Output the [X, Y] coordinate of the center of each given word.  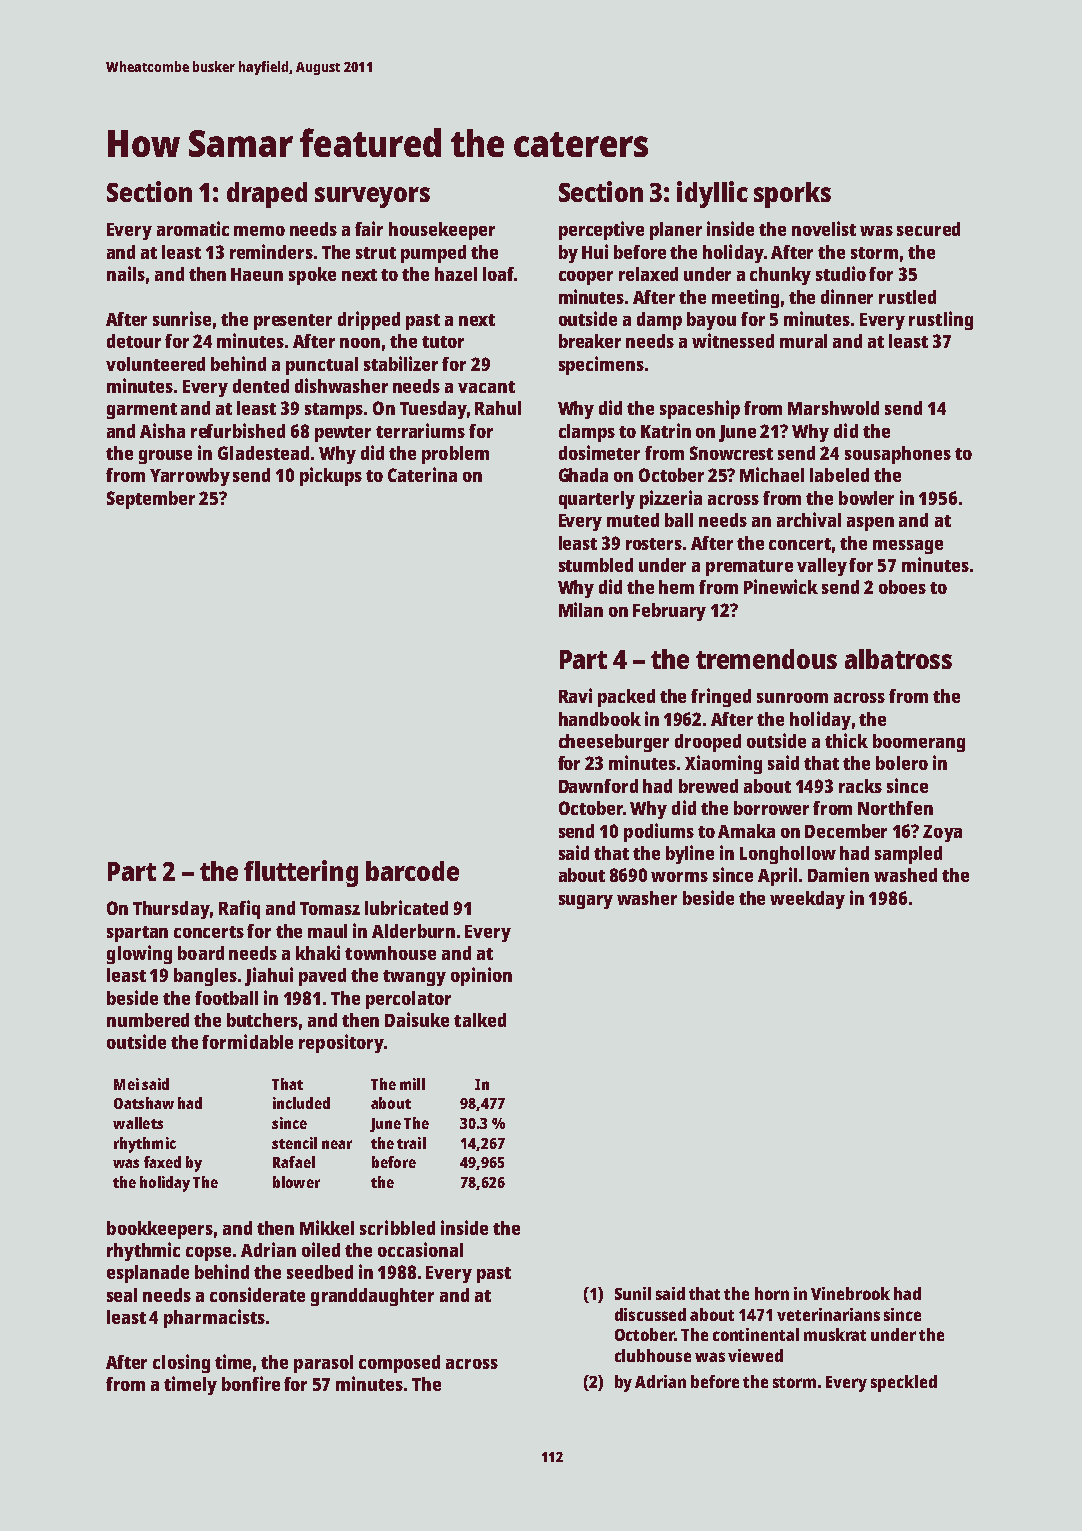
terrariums [420, 430]
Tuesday [433, 410]
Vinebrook [850, 1293]
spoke [312, 276]
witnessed [733, 340]
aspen [870, 524]
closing [181, 1363]
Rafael [294, 1162]
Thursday [171, 910]
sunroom [792, 698]
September [151, 500]
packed [626, 698]
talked [480, 1020]
